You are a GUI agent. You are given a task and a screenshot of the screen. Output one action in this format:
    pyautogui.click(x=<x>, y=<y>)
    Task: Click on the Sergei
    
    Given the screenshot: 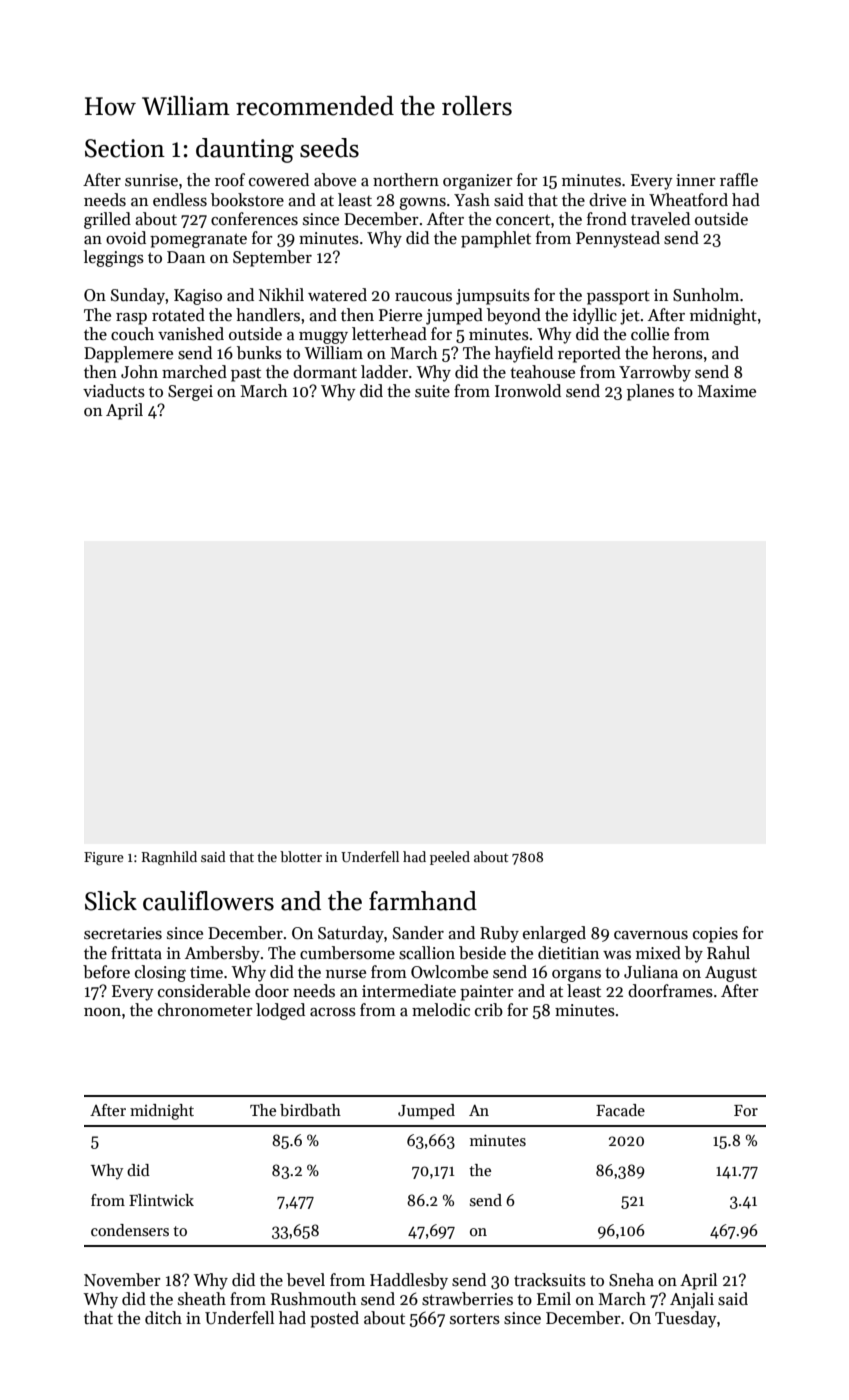 What is the action you would take?
    pyautogui.click(x=190, y=393)
